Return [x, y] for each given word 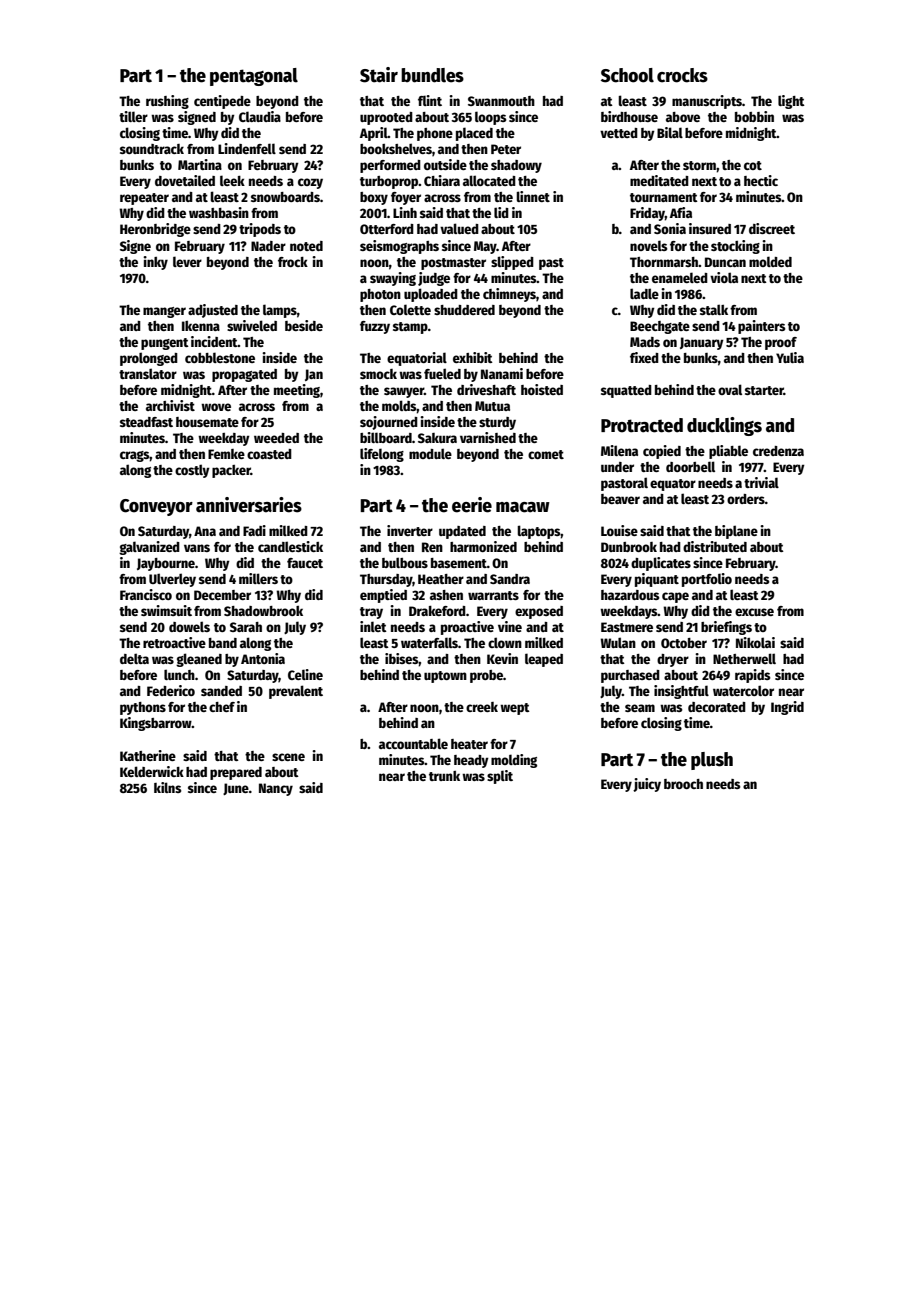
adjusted [213, 311]
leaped [544, 660]
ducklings [724, 426]
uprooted [386, 118]
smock [378, 374]
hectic [761, 180]
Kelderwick [152, 771]
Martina [200, 164]
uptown [445, 677]
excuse [754, 612]
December [222, 595]
